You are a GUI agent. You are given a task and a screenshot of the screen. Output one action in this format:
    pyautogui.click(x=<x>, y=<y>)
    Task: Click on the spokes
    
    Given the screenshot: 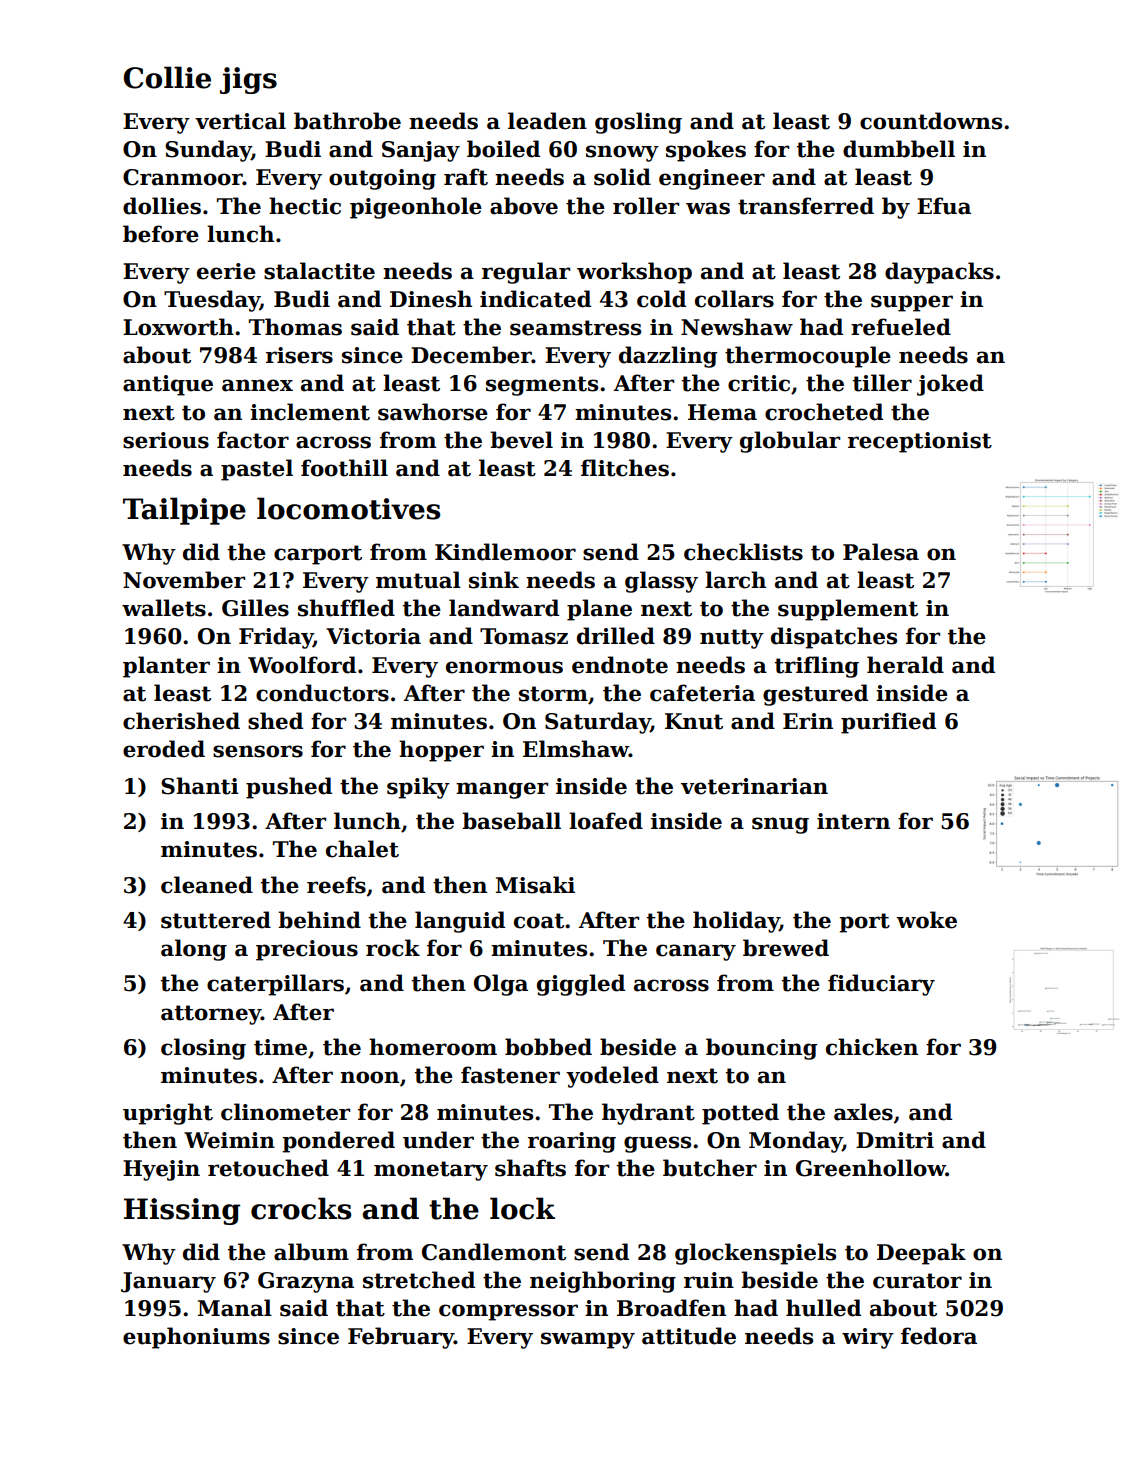 What is the action you would take?
    pyautogui.click(x=706, y=151)
